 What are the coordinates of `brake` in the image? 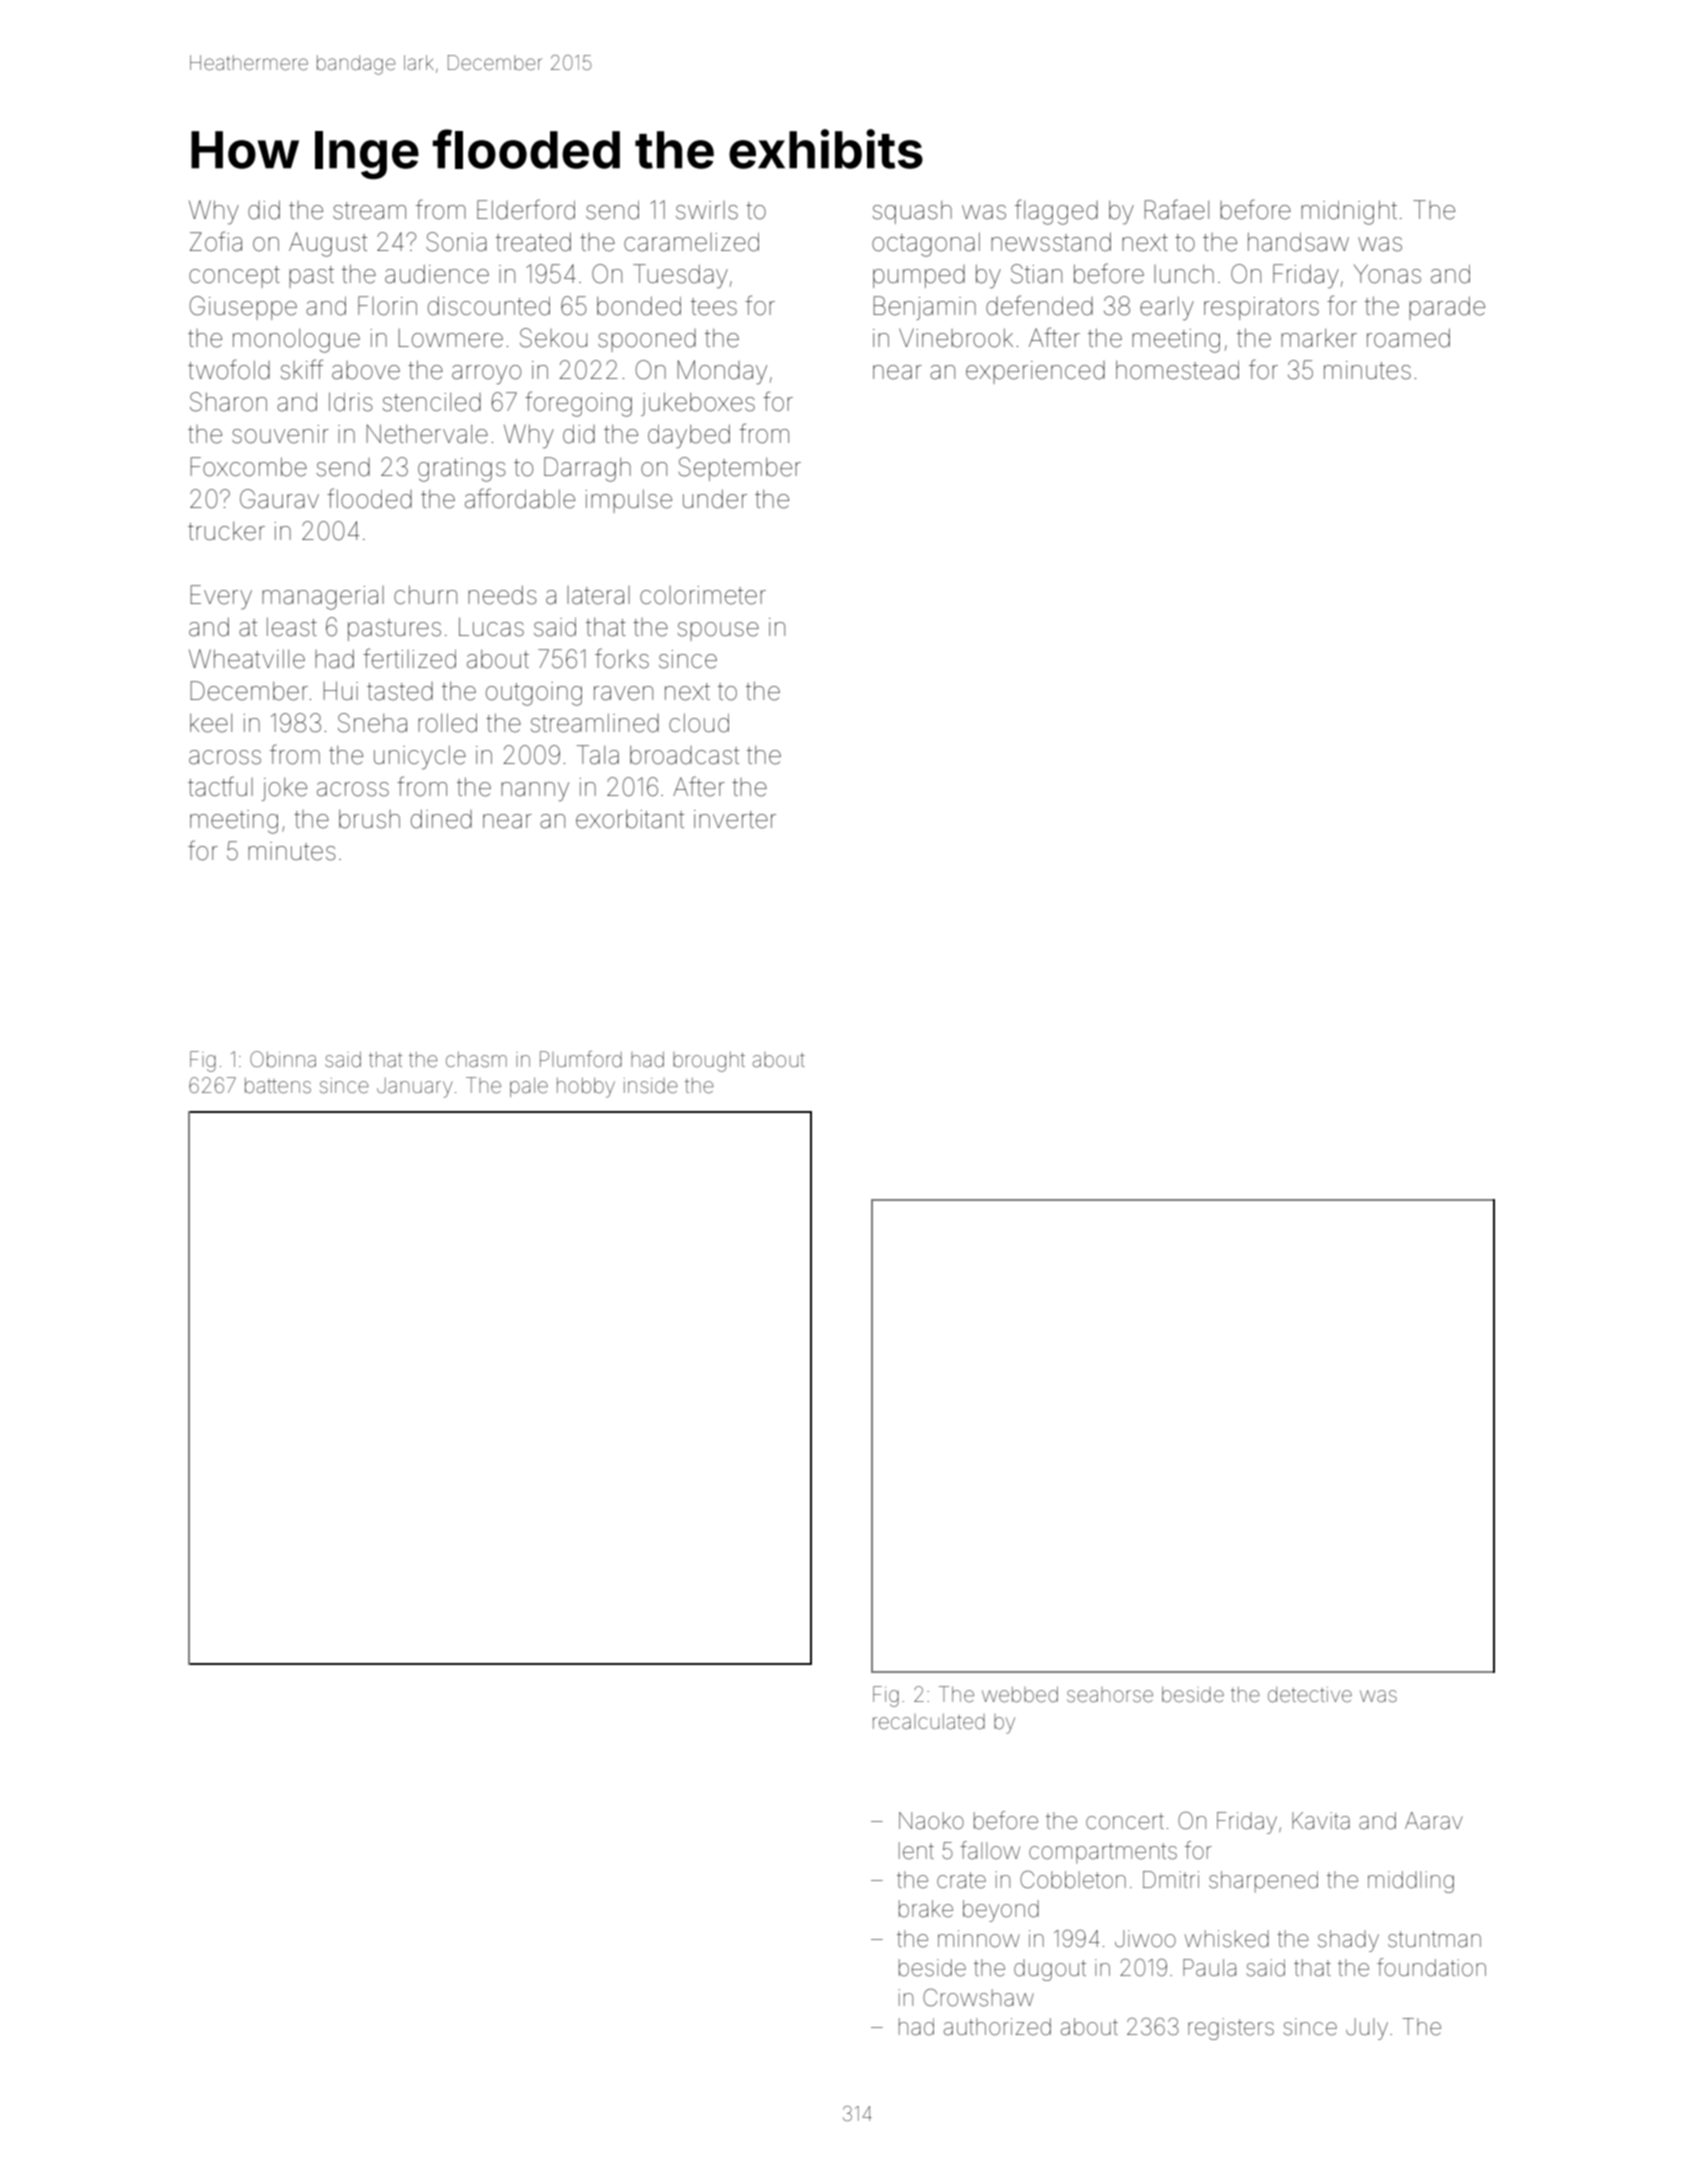 It's located at (926, 1909).
